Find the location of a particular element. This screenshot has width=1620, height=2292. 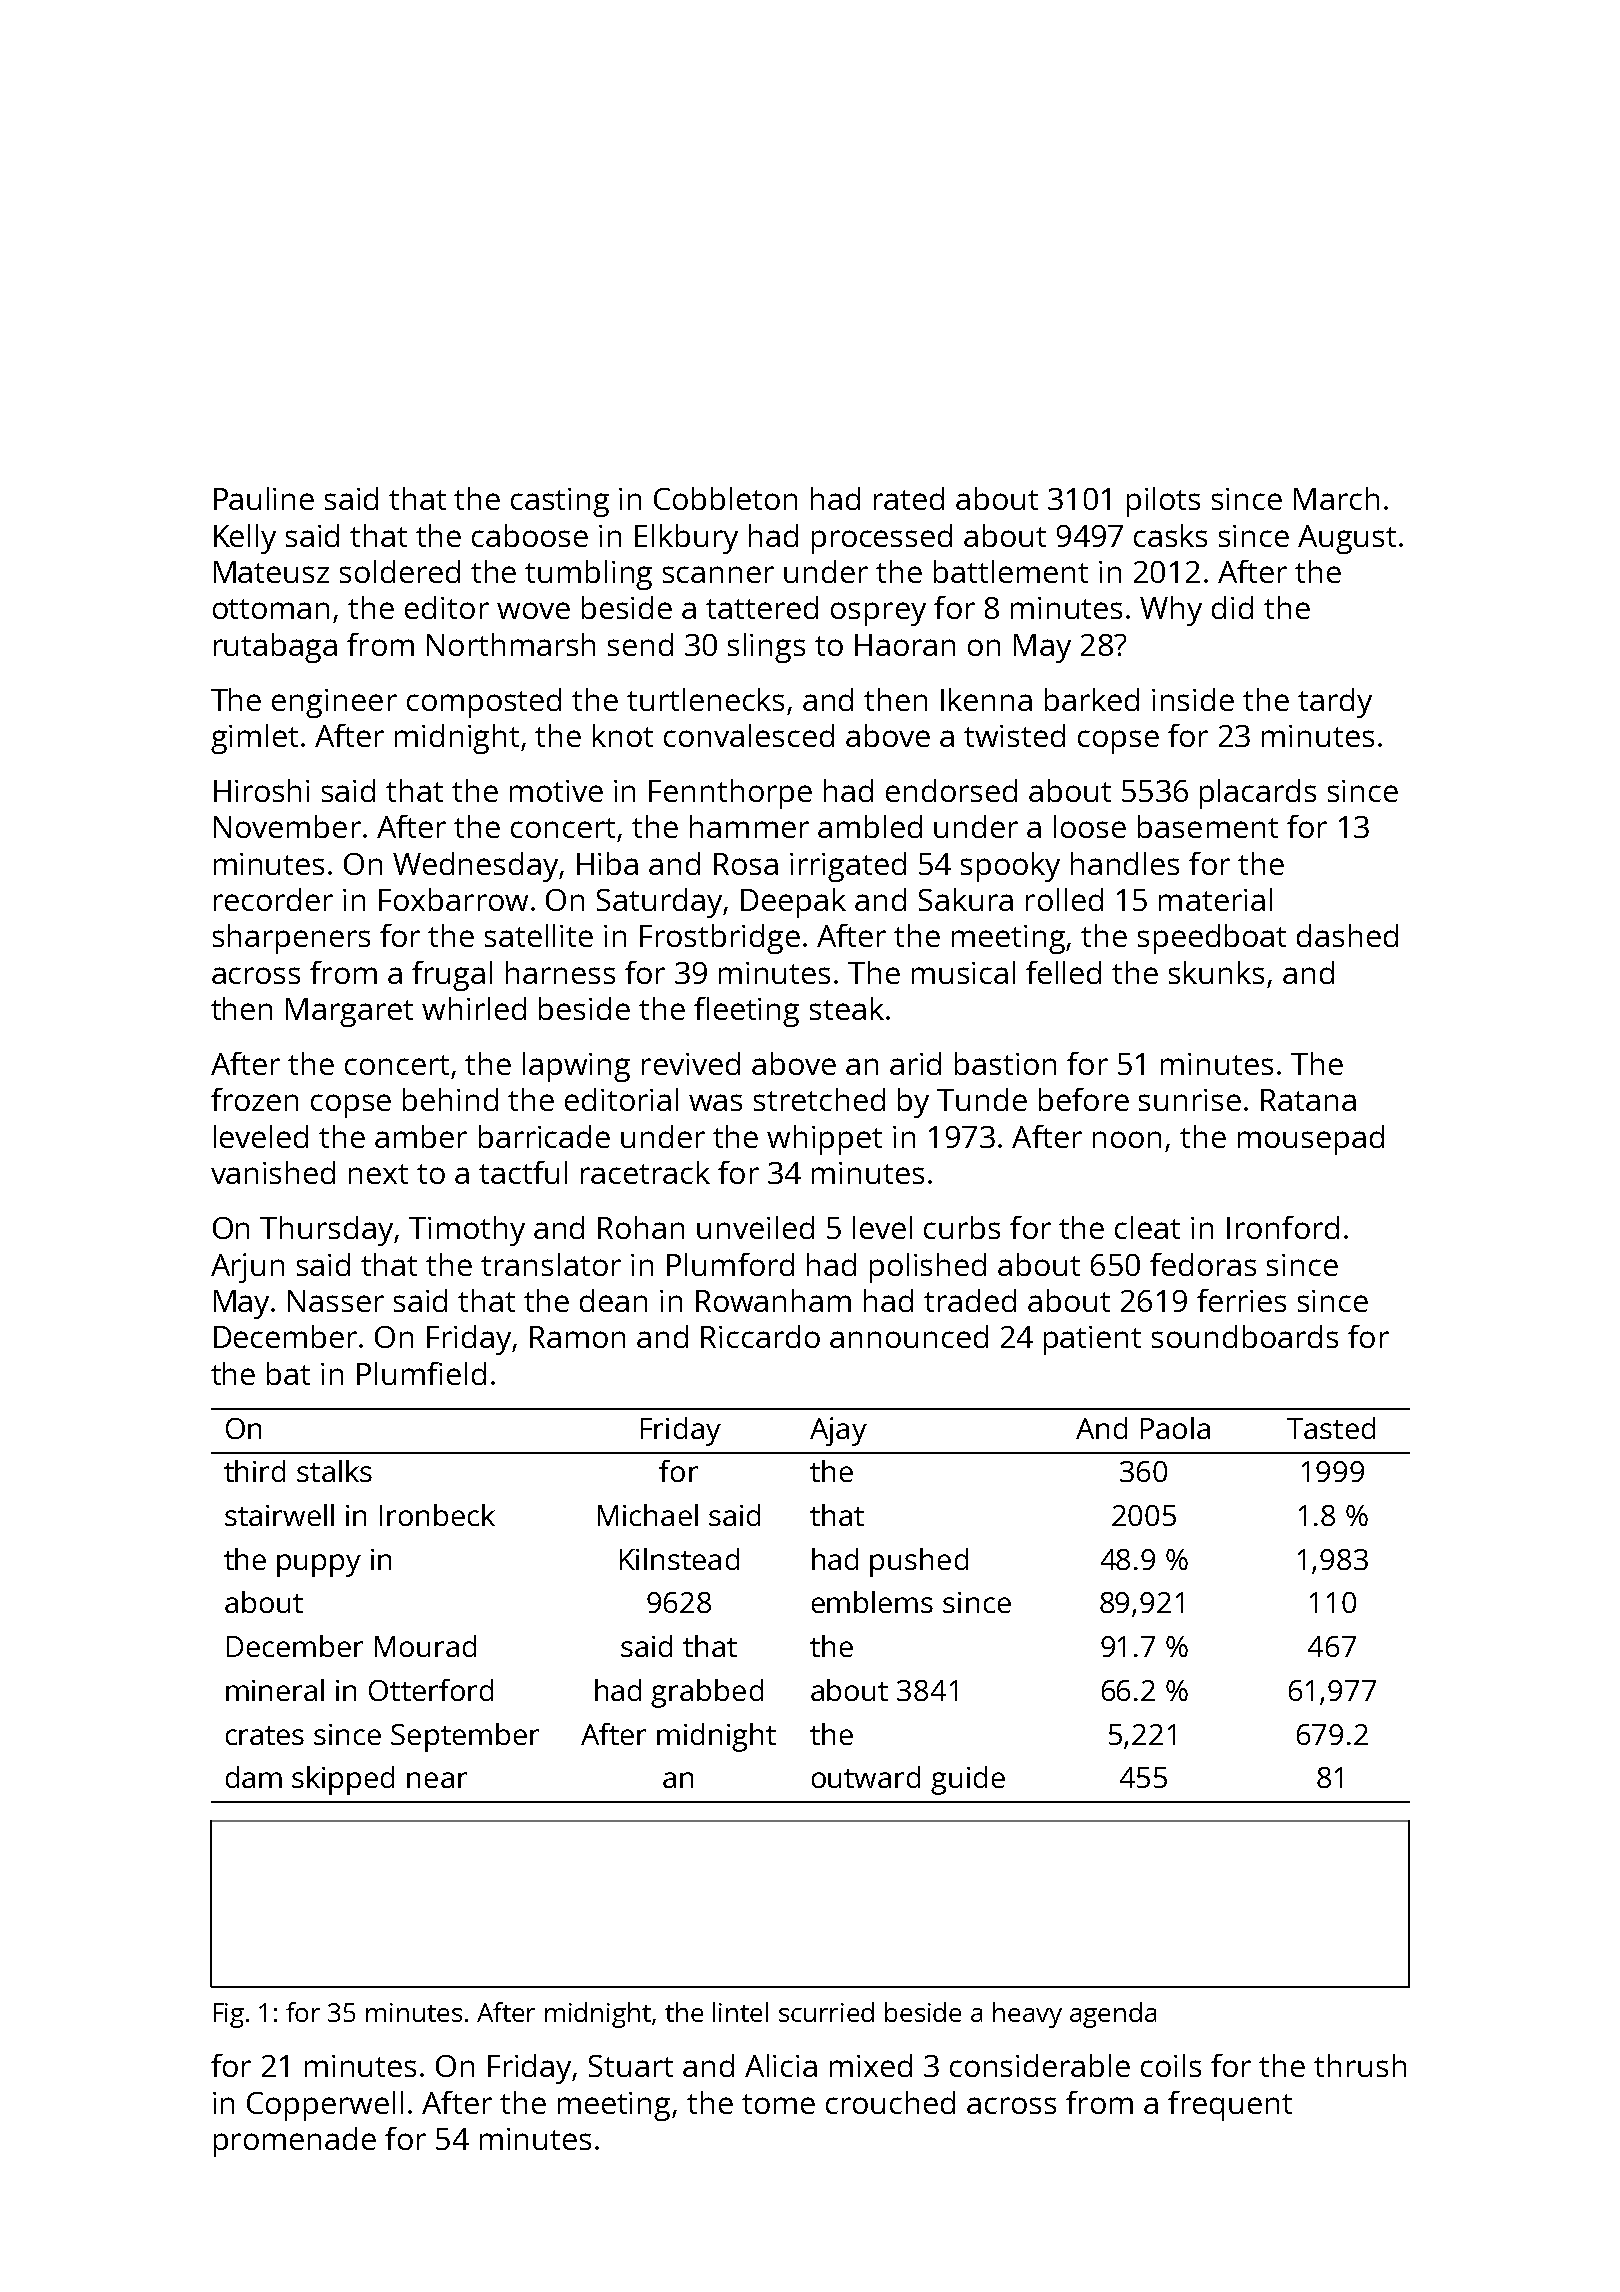

rated is located at coordinates (909, 498).
